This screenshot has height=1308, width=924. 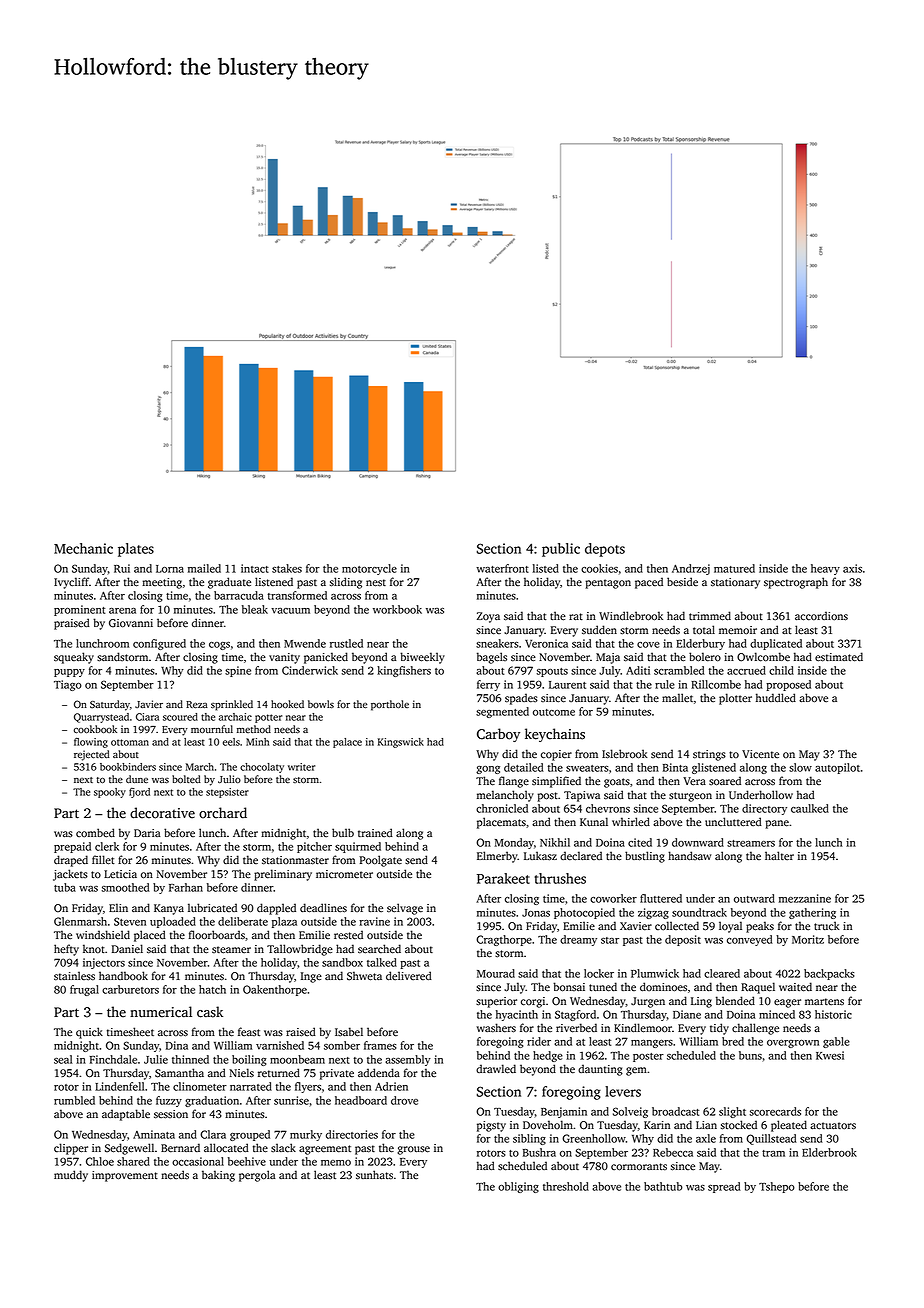 What do you see at coordinates (136, 550) in the screenshot?
I see `plates` at bounding box center [136, 550].
